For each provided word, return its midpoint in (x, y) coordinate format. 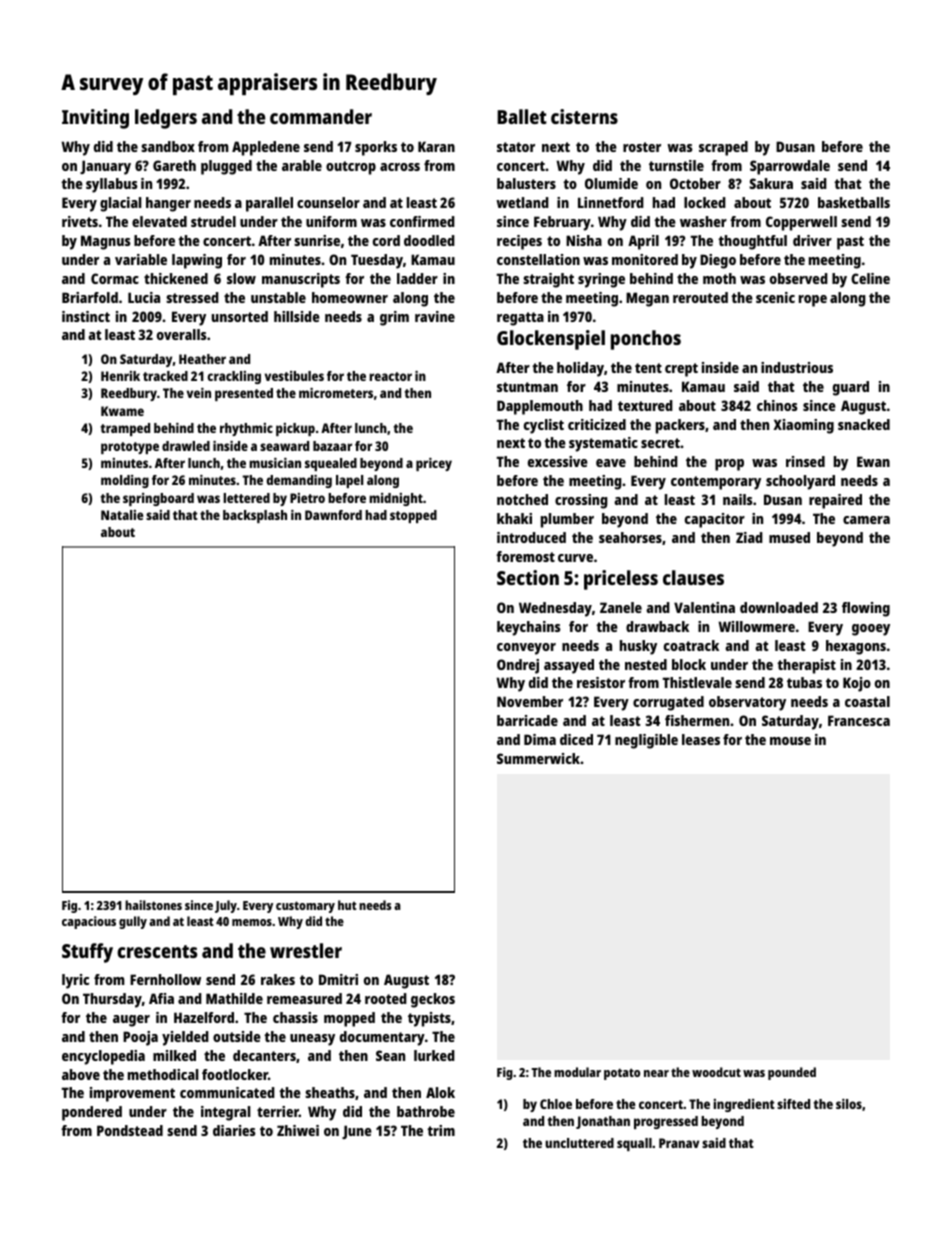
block (689, 664)
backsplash (255, 516)
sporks (376, 148)
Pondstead (130, 1130)
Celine (870, 278)
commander (321, 116)
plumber (567, 520)
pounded (792, 1073)
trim (441, 1130)
